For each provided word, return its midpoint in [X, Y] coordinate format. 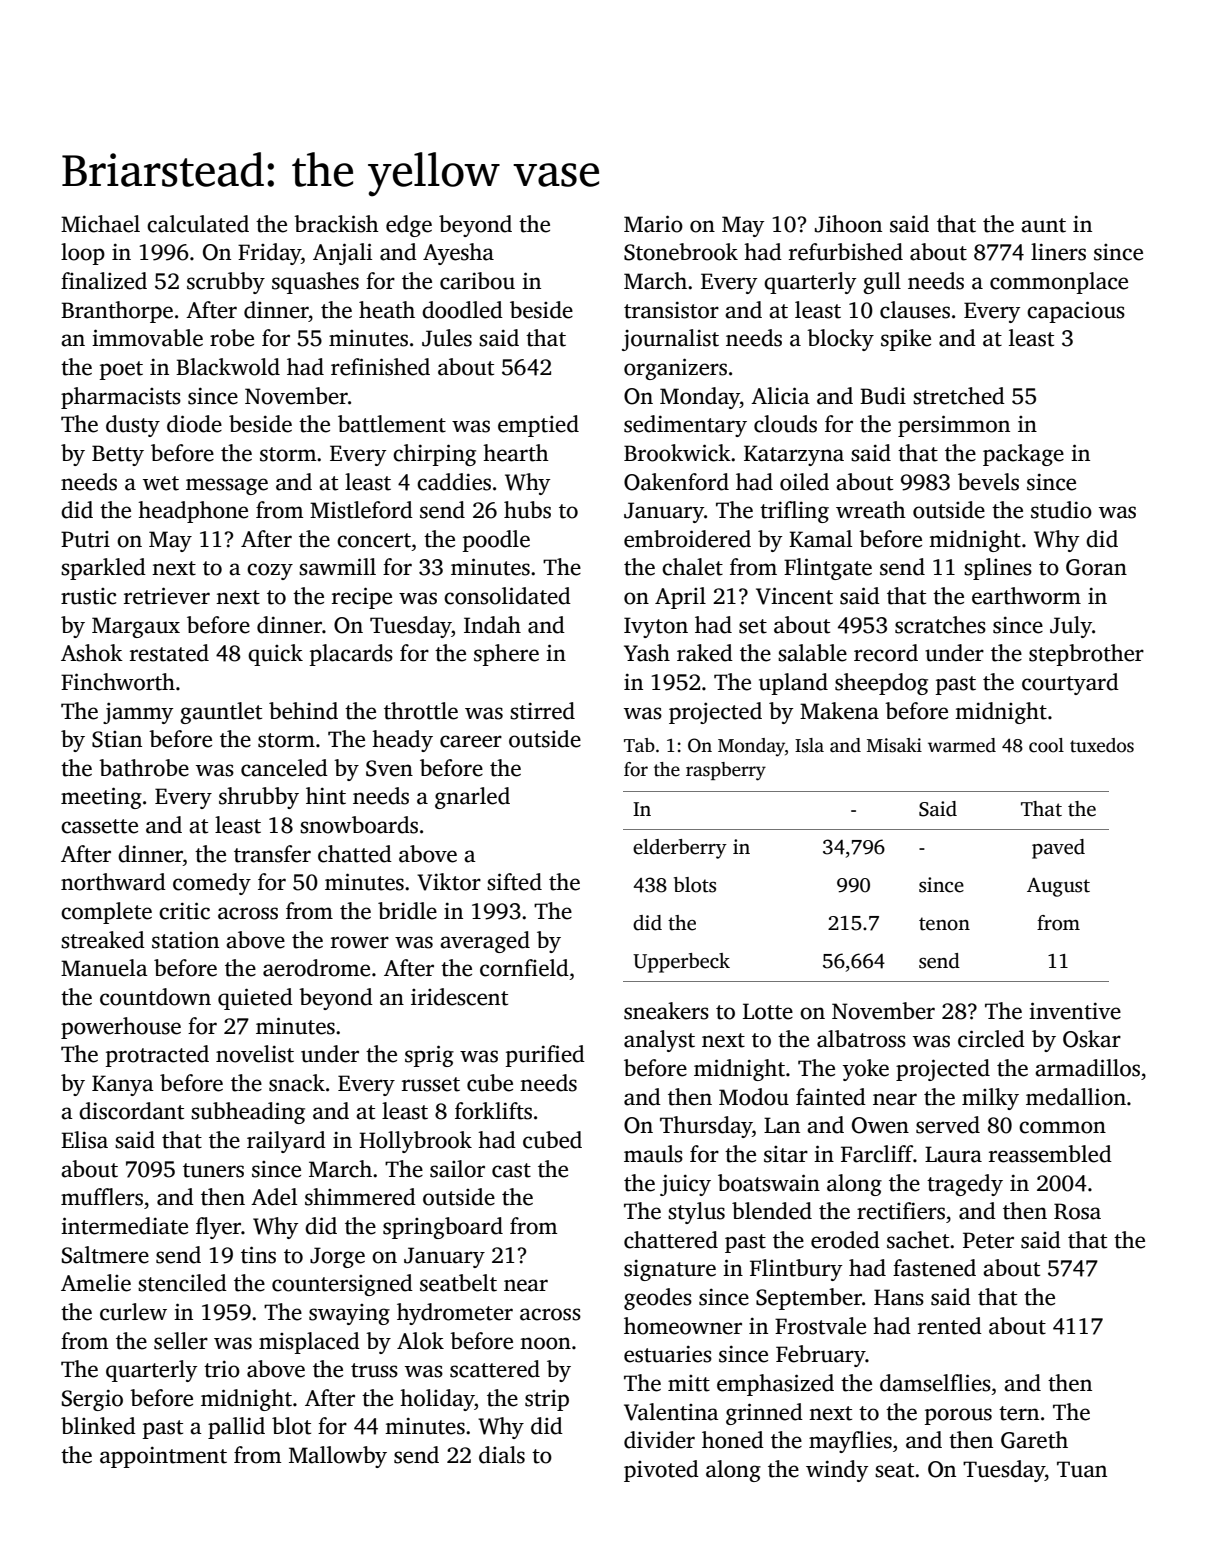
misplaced [309, 1343]
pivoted [661, 1471]
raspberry [726, 771]
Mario [653, 224]
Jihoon [848, 224]
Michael [100, 224]
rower [360, 942]
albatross [861, 1039]
